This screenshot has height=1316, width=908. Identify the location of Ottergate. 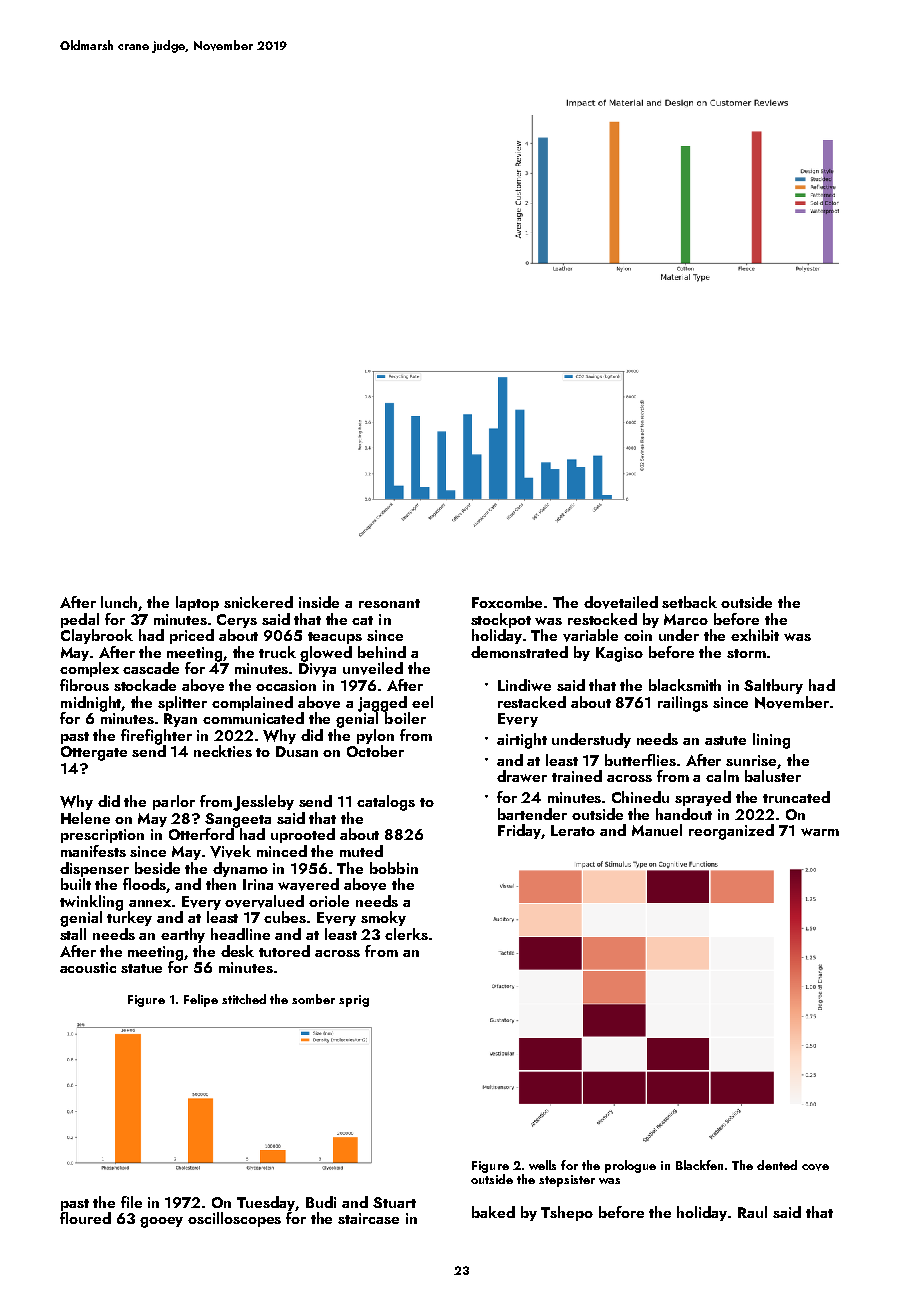
(94, 753).
